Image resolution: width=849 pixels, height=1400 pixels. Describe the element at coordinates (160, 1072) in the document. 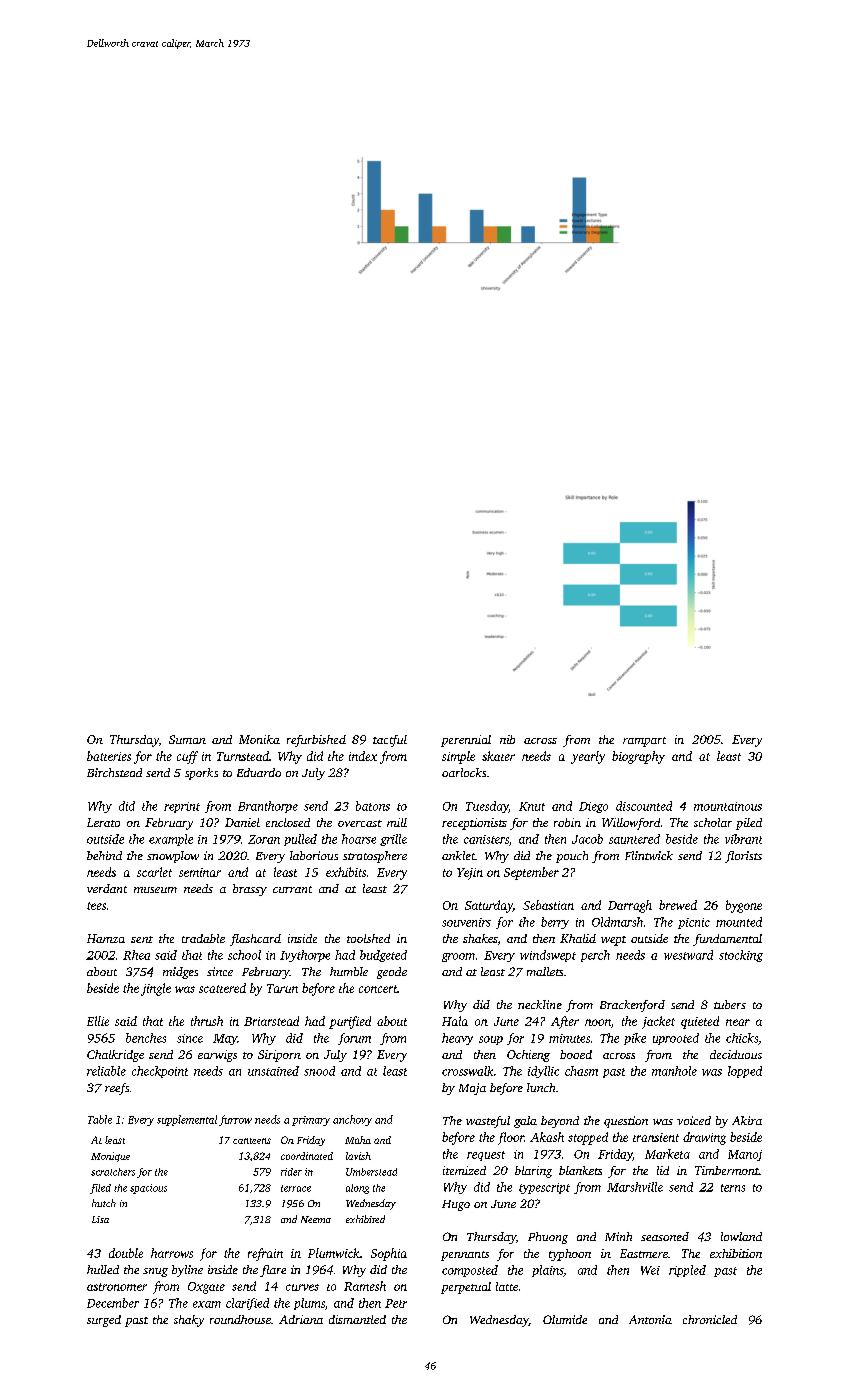

I see `checkpoint` at that location.
